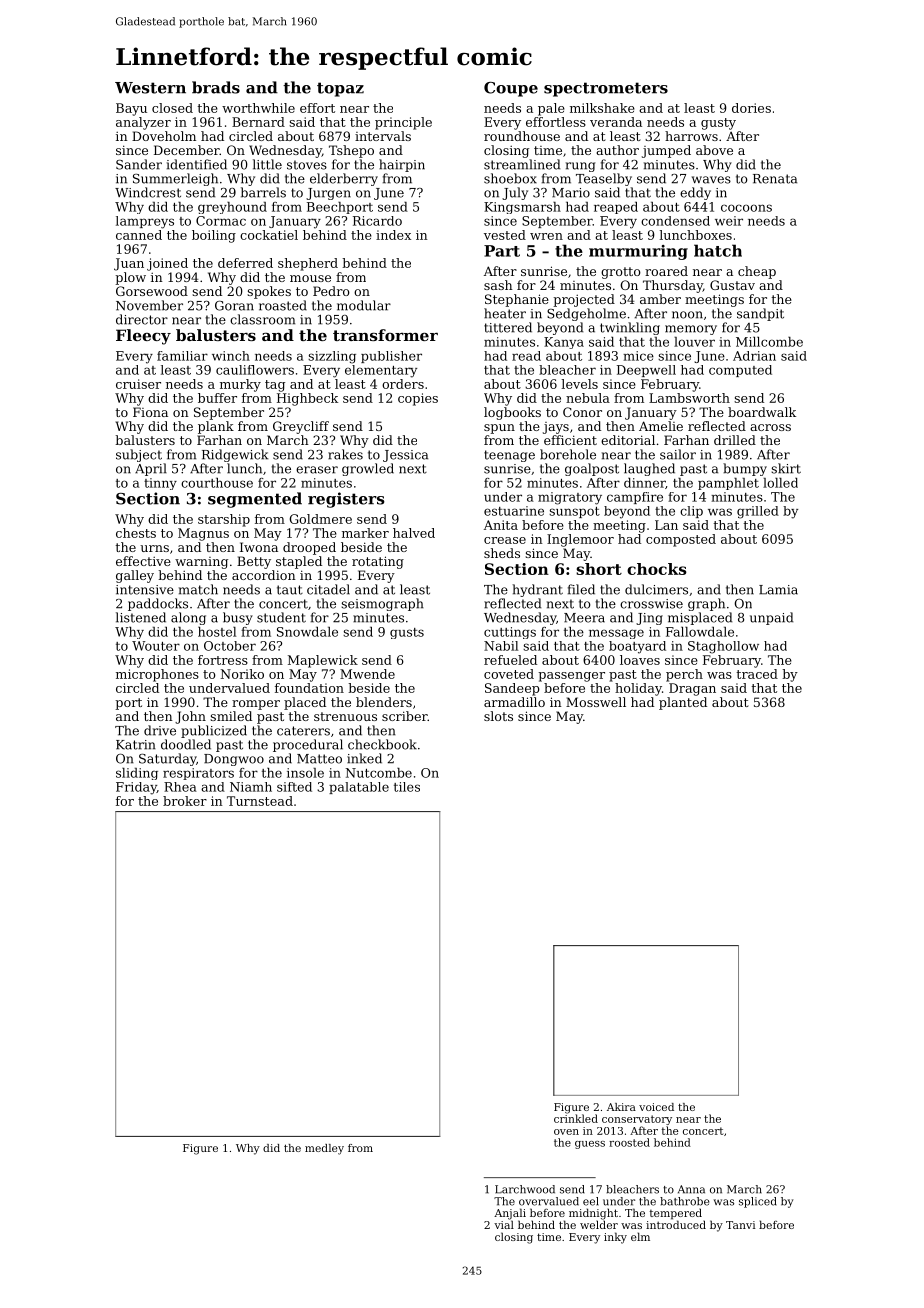 The height and width of the document is (1308, 924). What do you see at coordinates (185, 801) in the document?
I see `broker` at bounding box center [185, 801].
